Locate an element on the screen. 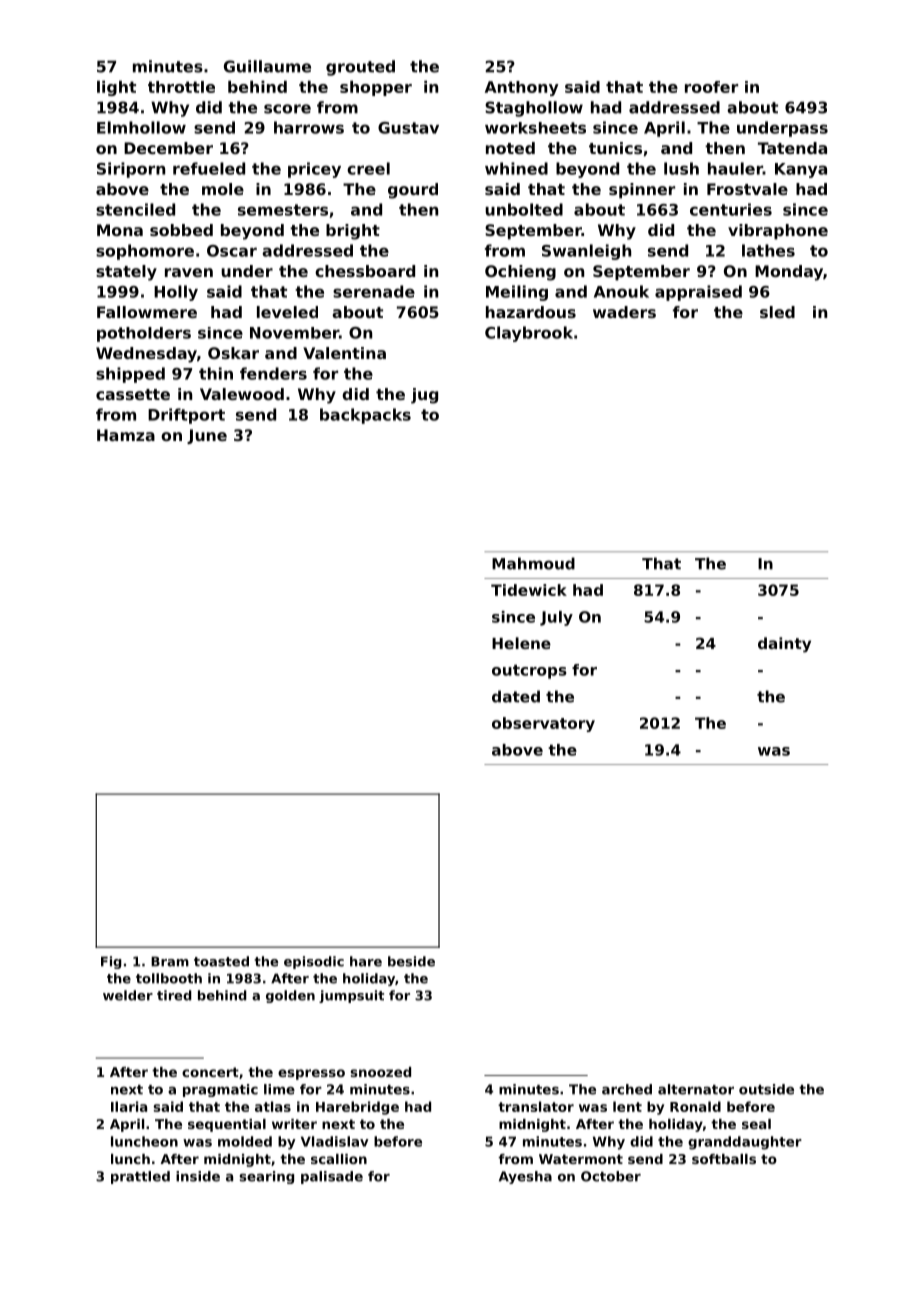 The width and height of the screenshot is (924, 1314). Mona is located at coordinates (120, 230).
